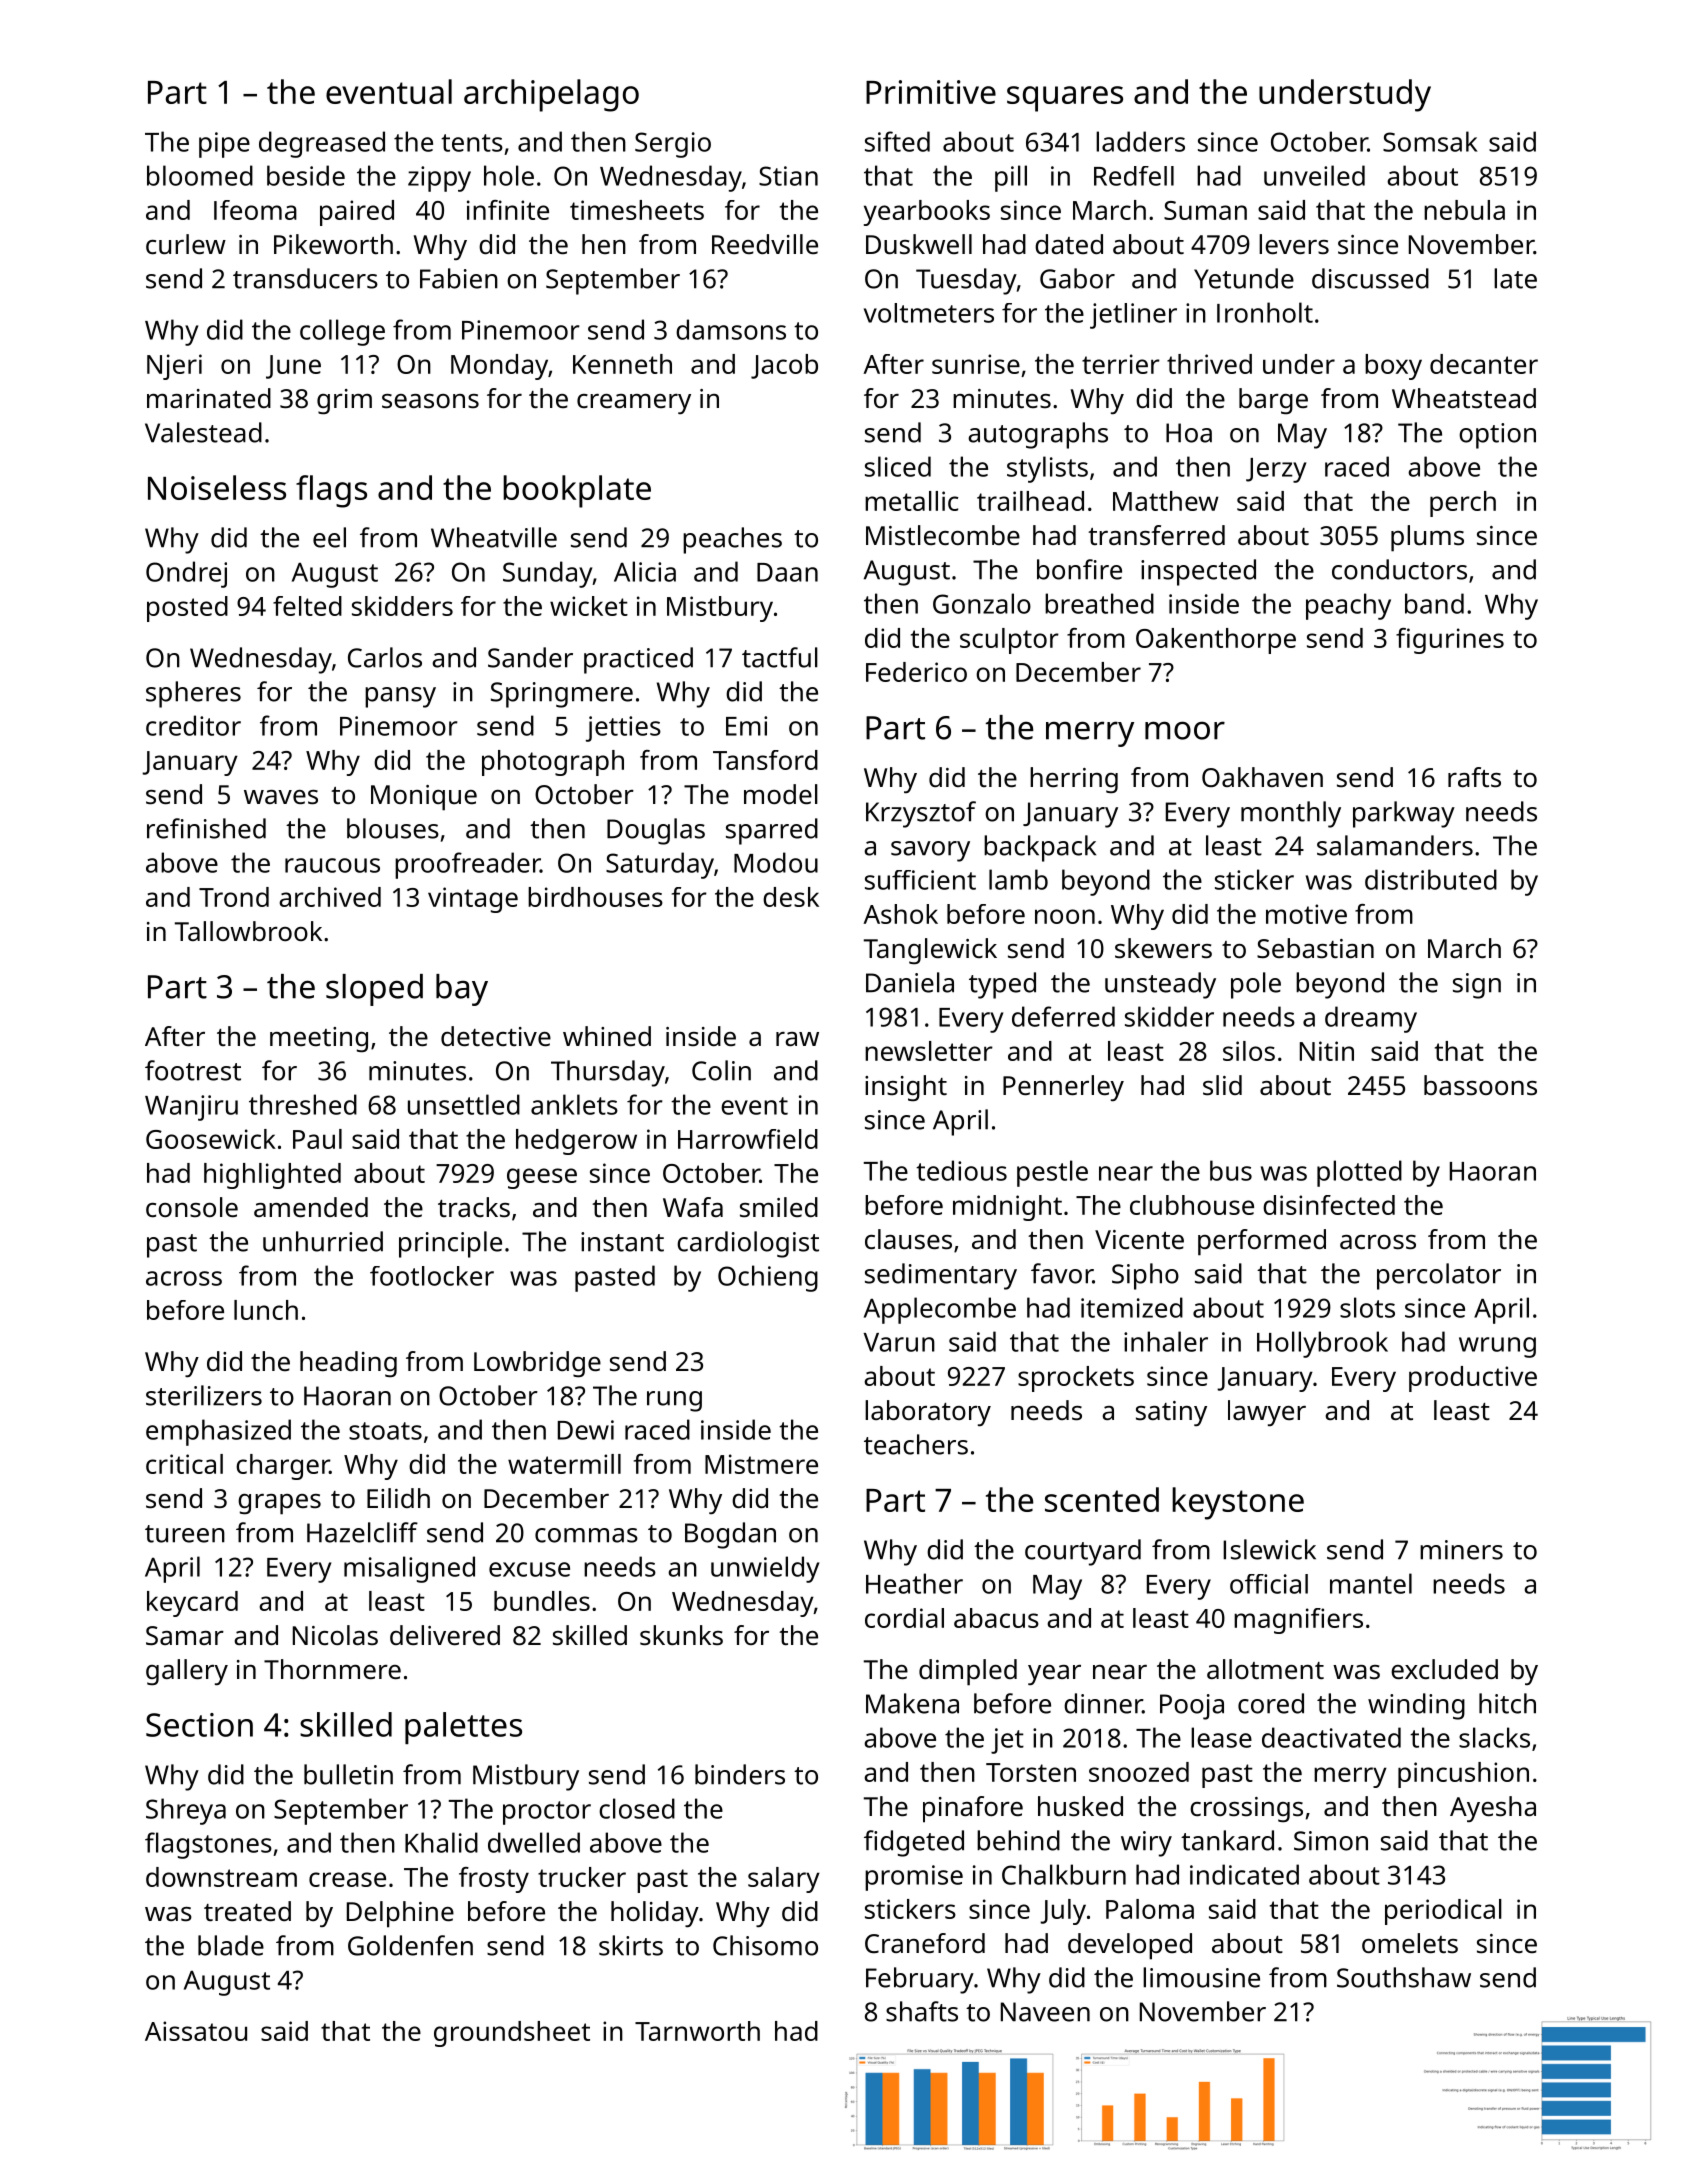 The width and height of the document is (1683, 2178). I want to click on transducers, so click(305, 278).
